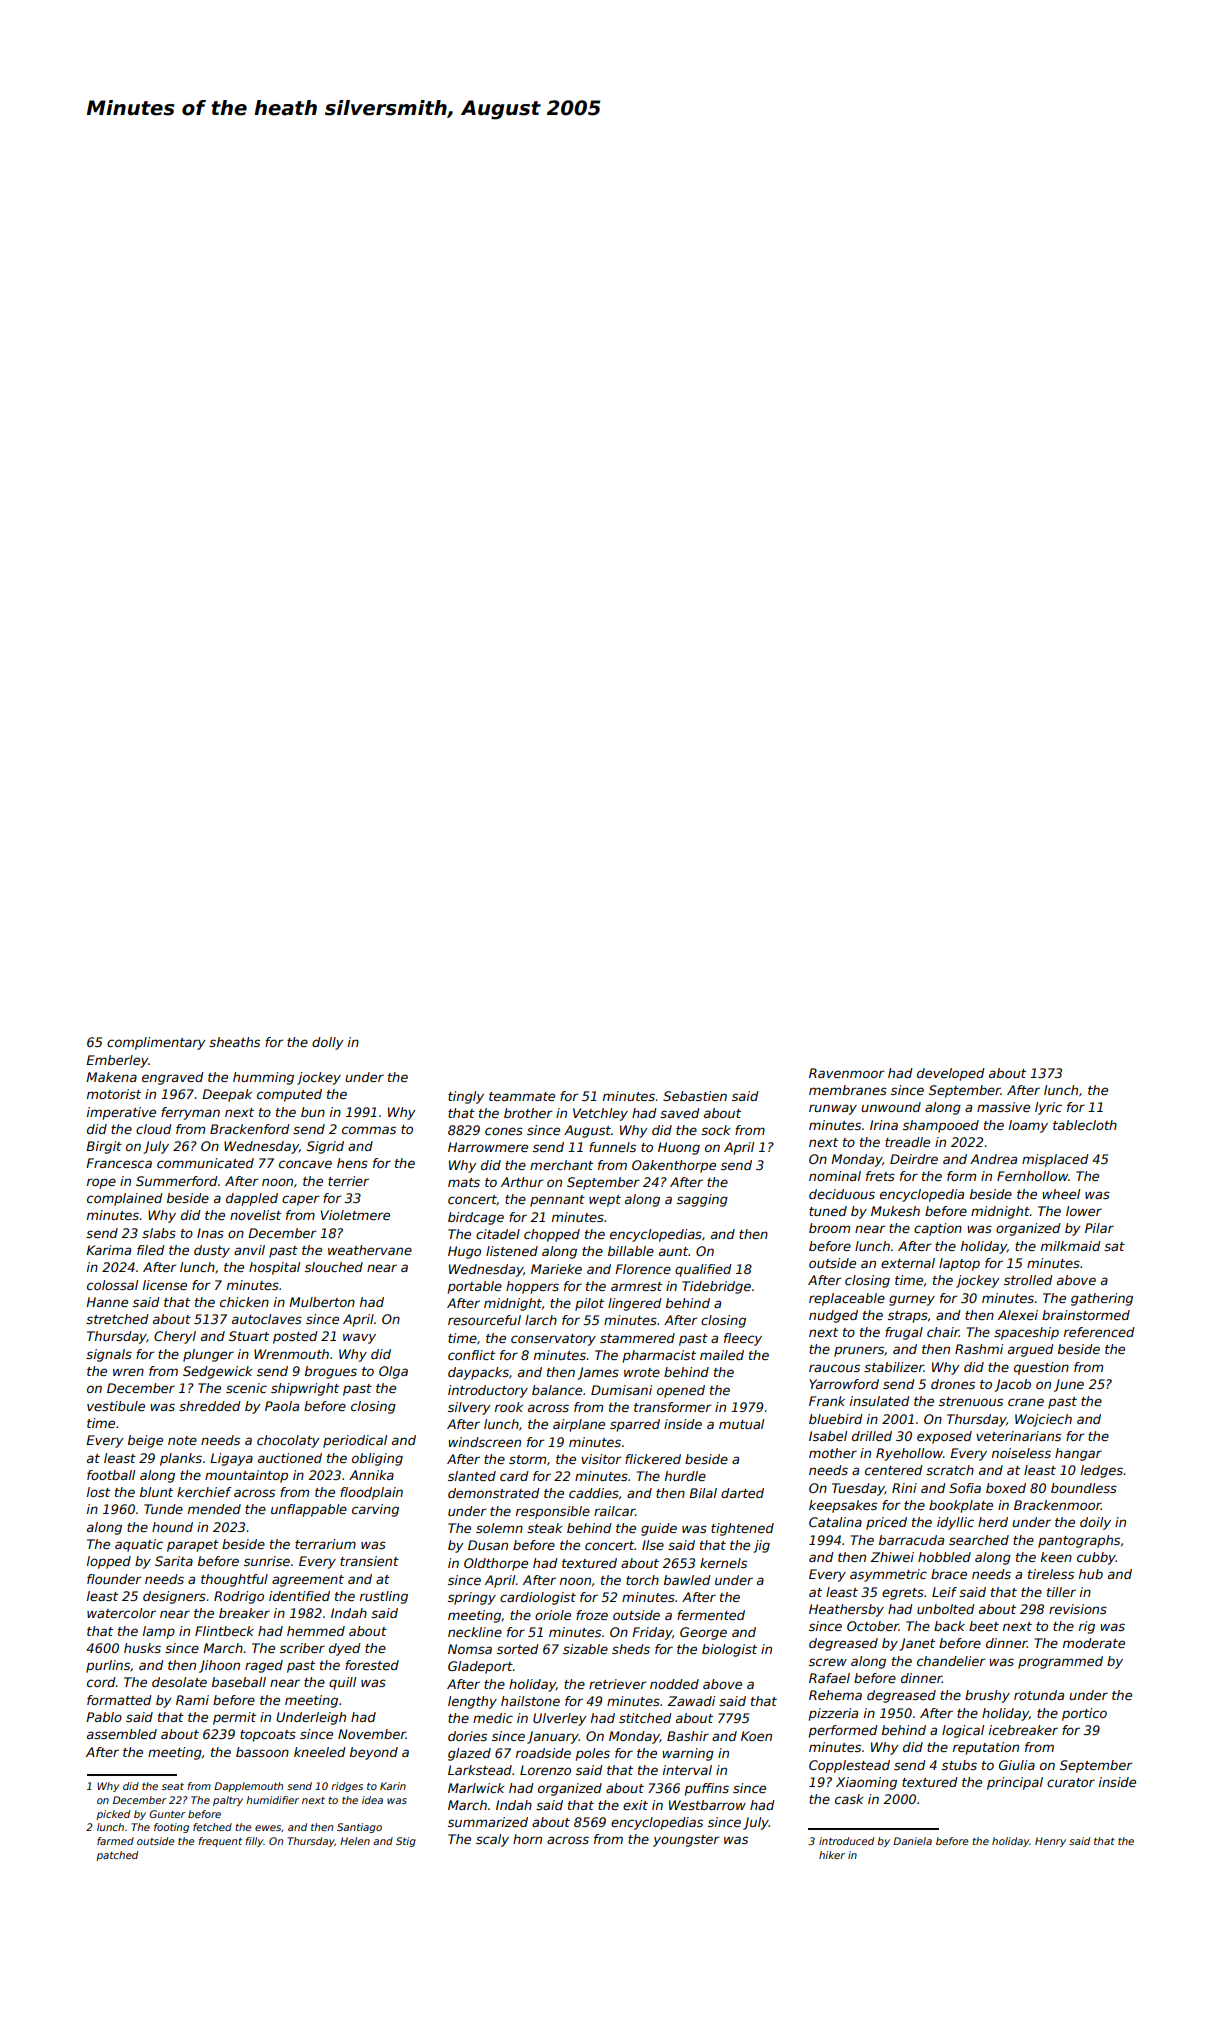  Describe the element at coordinates (154, 1129) in the page. I see `cloud` at that location.
